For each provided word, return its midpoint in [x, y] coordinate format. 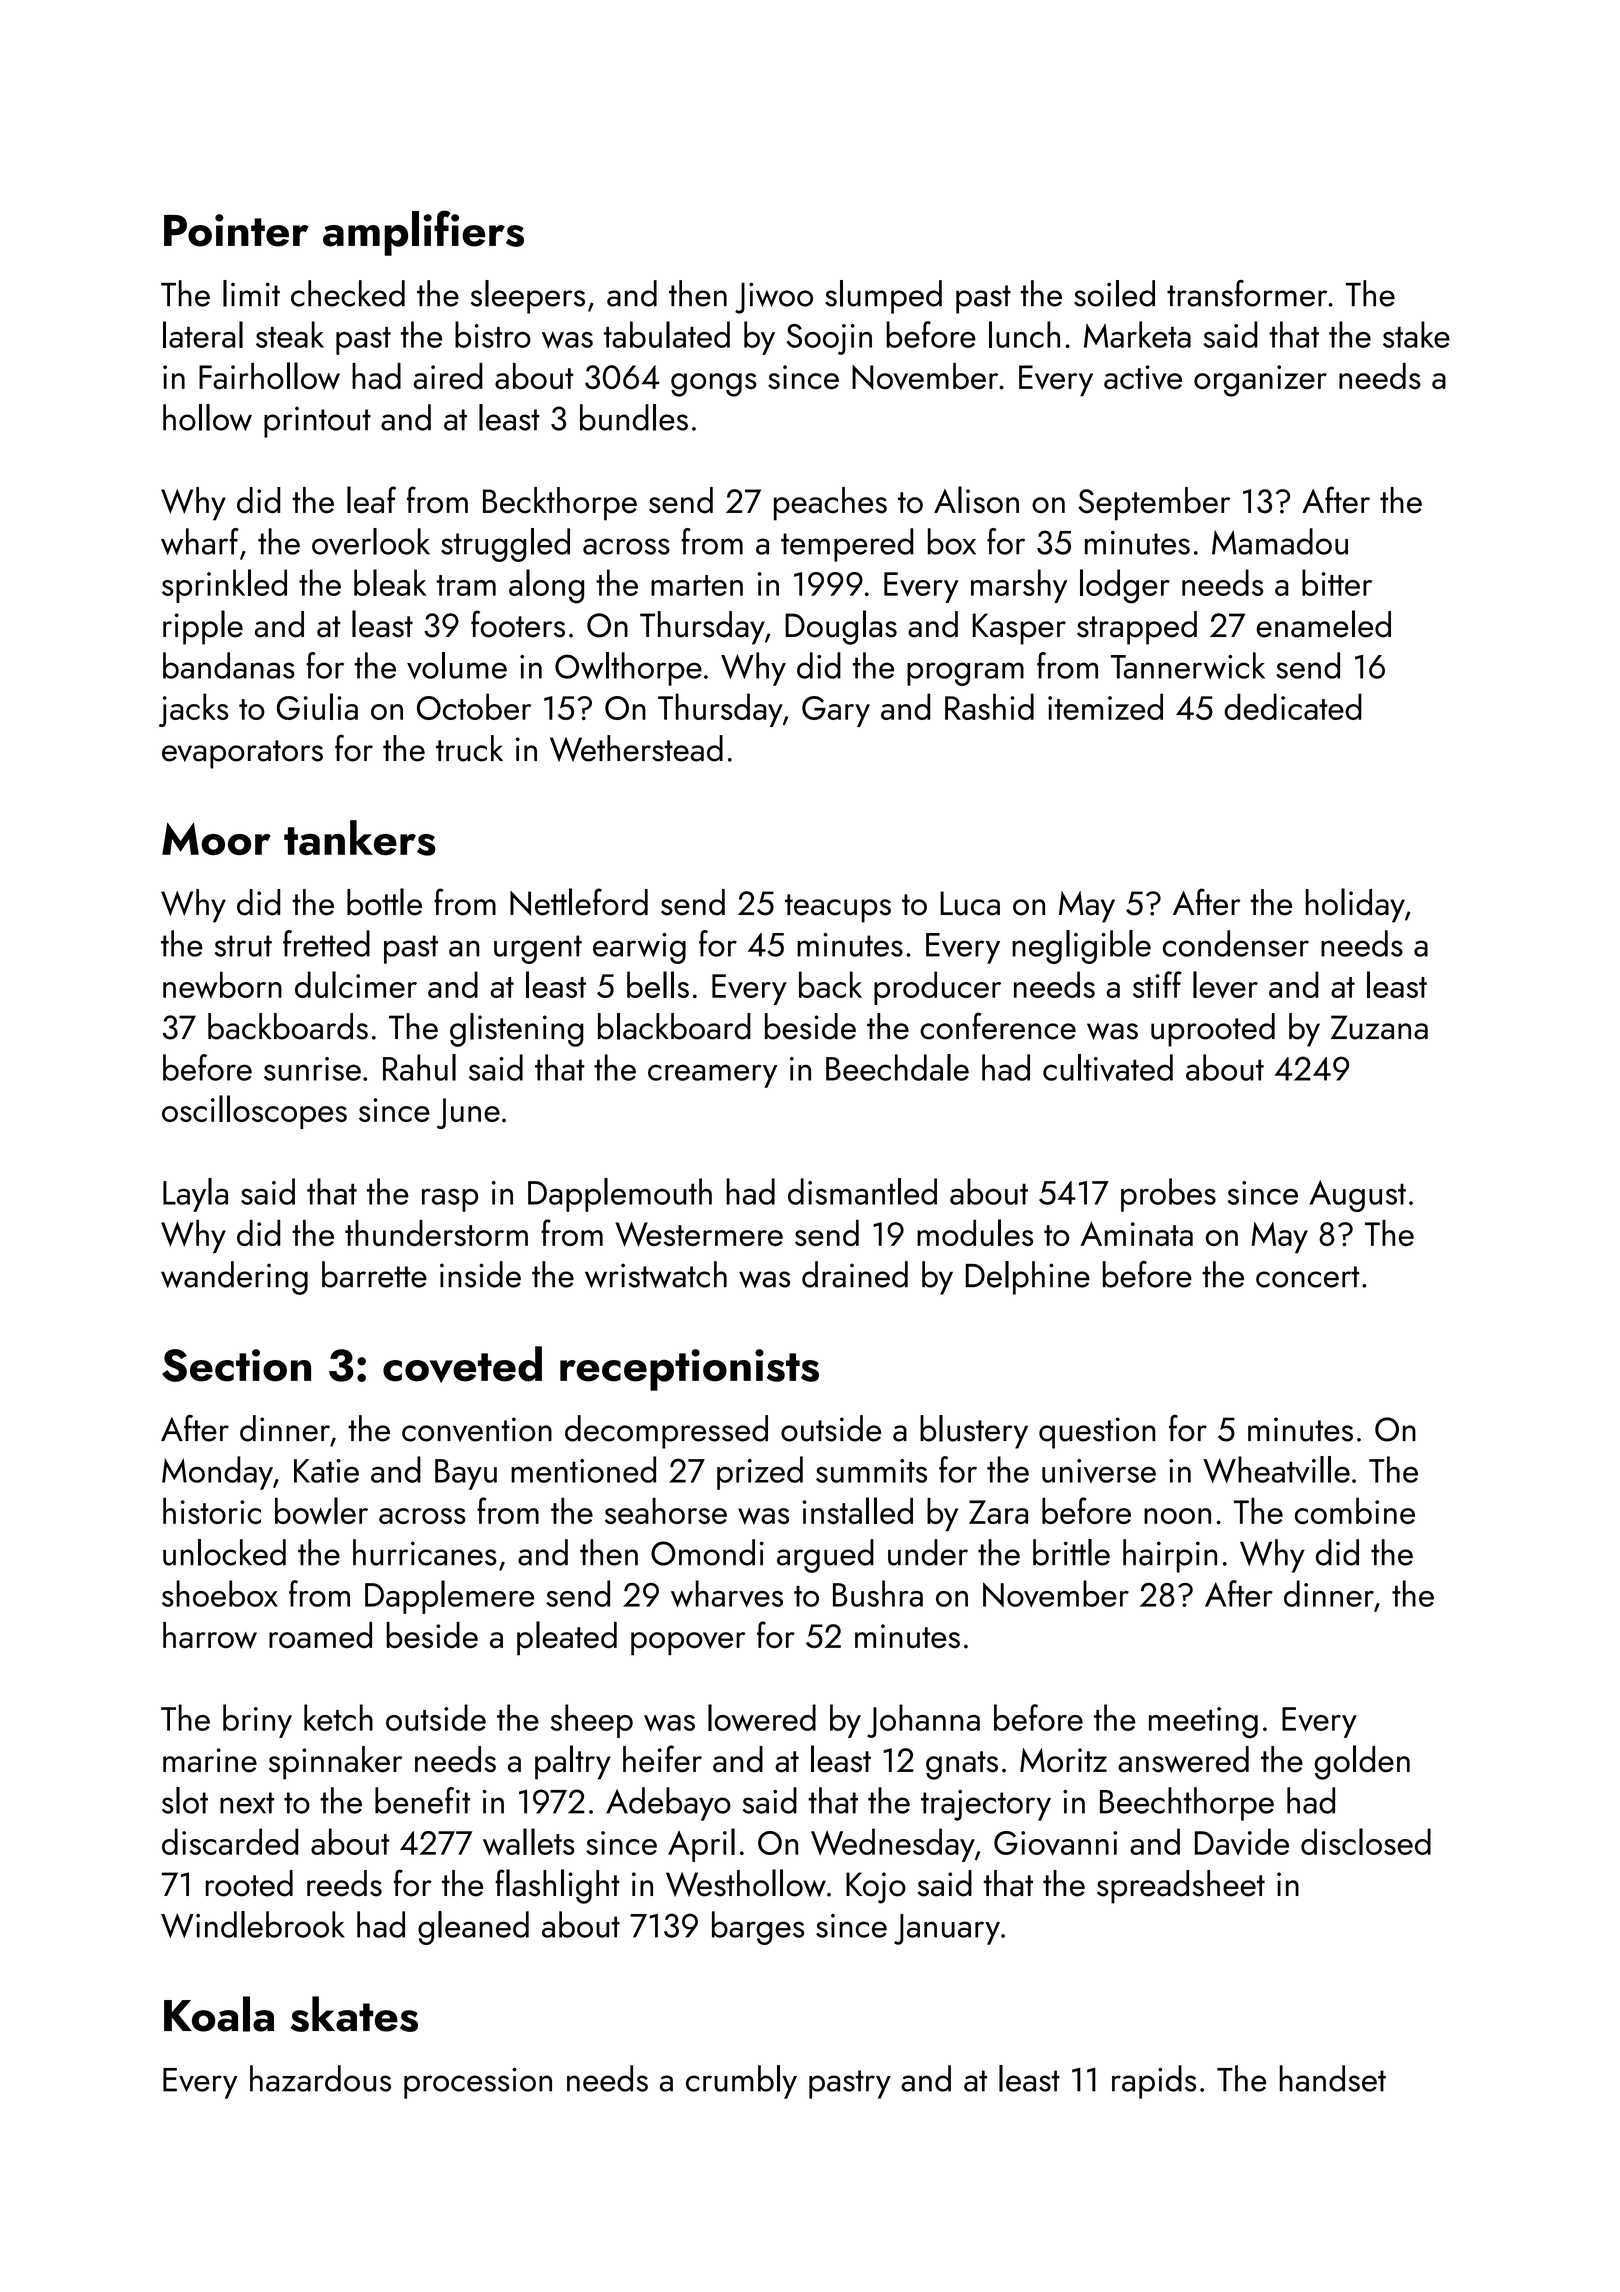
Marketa [1137, 334]
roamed [320, 1635]
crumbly [741, 2082]
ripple [203, 627]
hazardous [320, 2078]
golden [1362, 1762]
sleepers [528, 297]
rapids [1154, 2082]
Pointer [236, 230]
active [1143, 377]
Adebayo [668, 1804]
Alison [976, 500]
